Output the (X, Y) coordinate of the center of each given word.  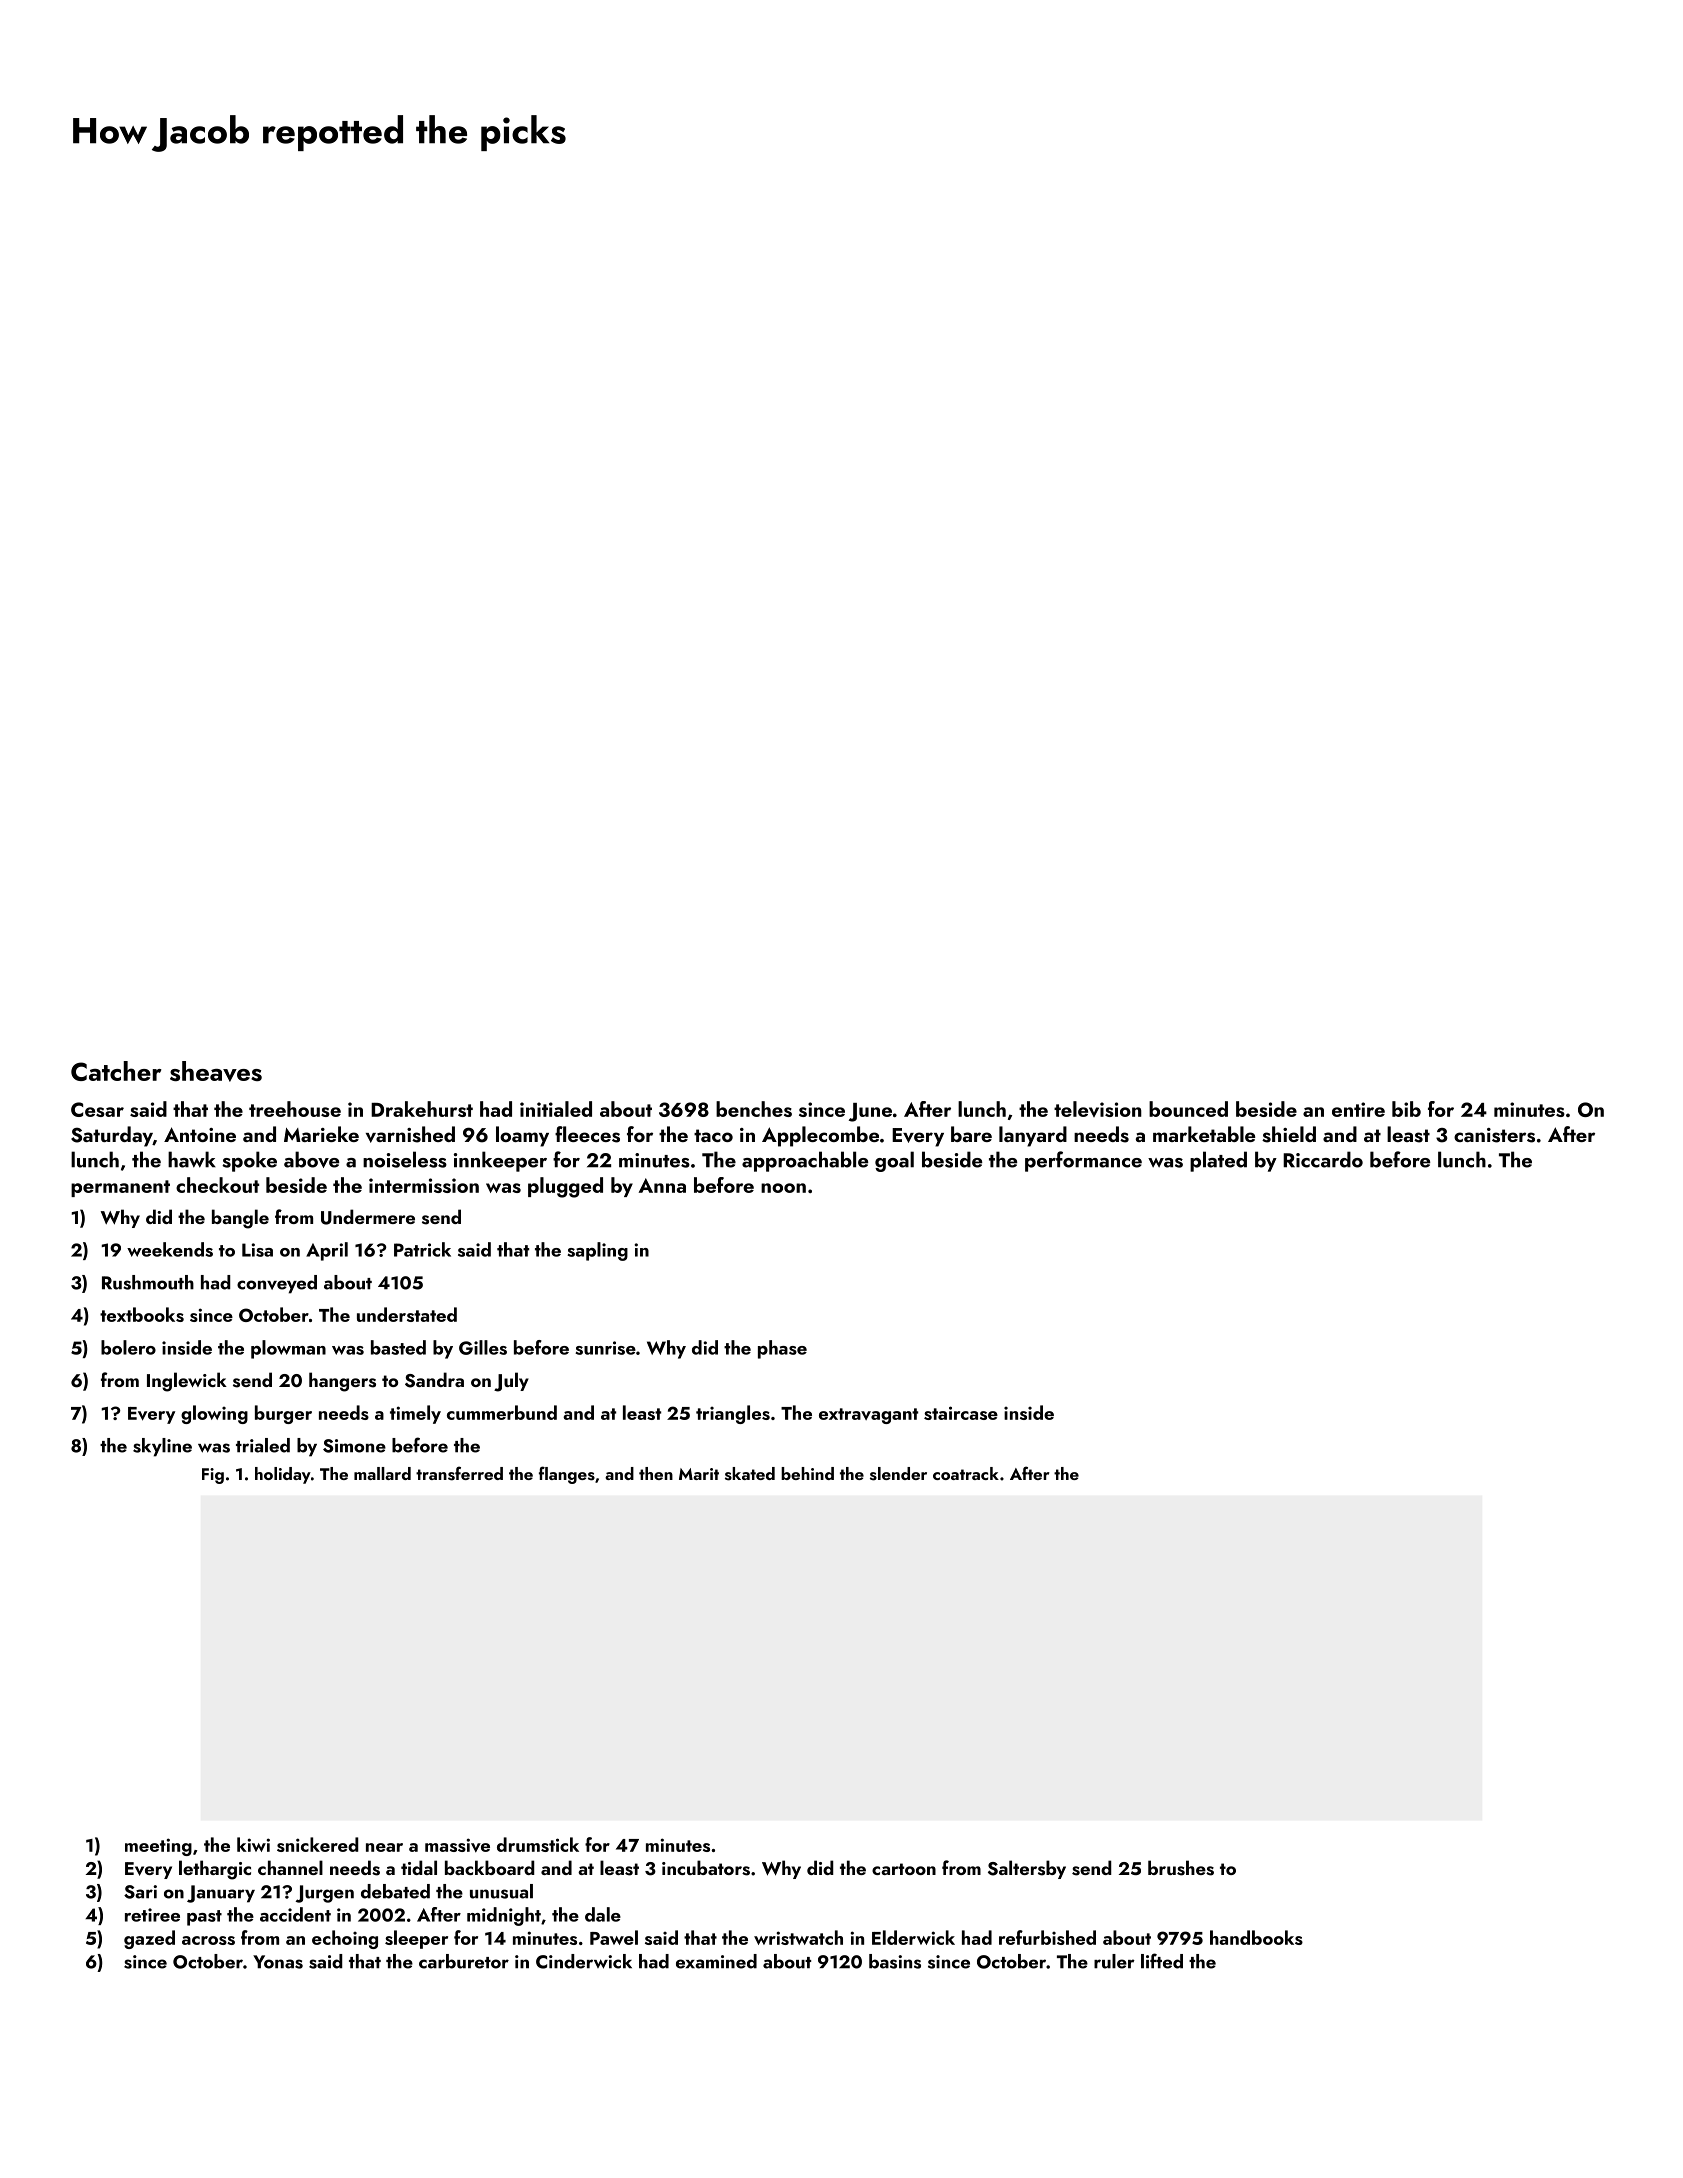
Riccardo (1323, 1159)
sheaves (216, 1071)
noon (783, 1188)
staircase (961, 1413)
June (870, 1112)
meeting (158, 1847)
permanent (120, 1188)
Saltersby (1027, 1869)
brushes (1181, 1868)
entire (1358, 1109)
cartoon (904, 1869)
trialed (263, 1445)
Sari (140, 1892)
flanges (567, 1475)
